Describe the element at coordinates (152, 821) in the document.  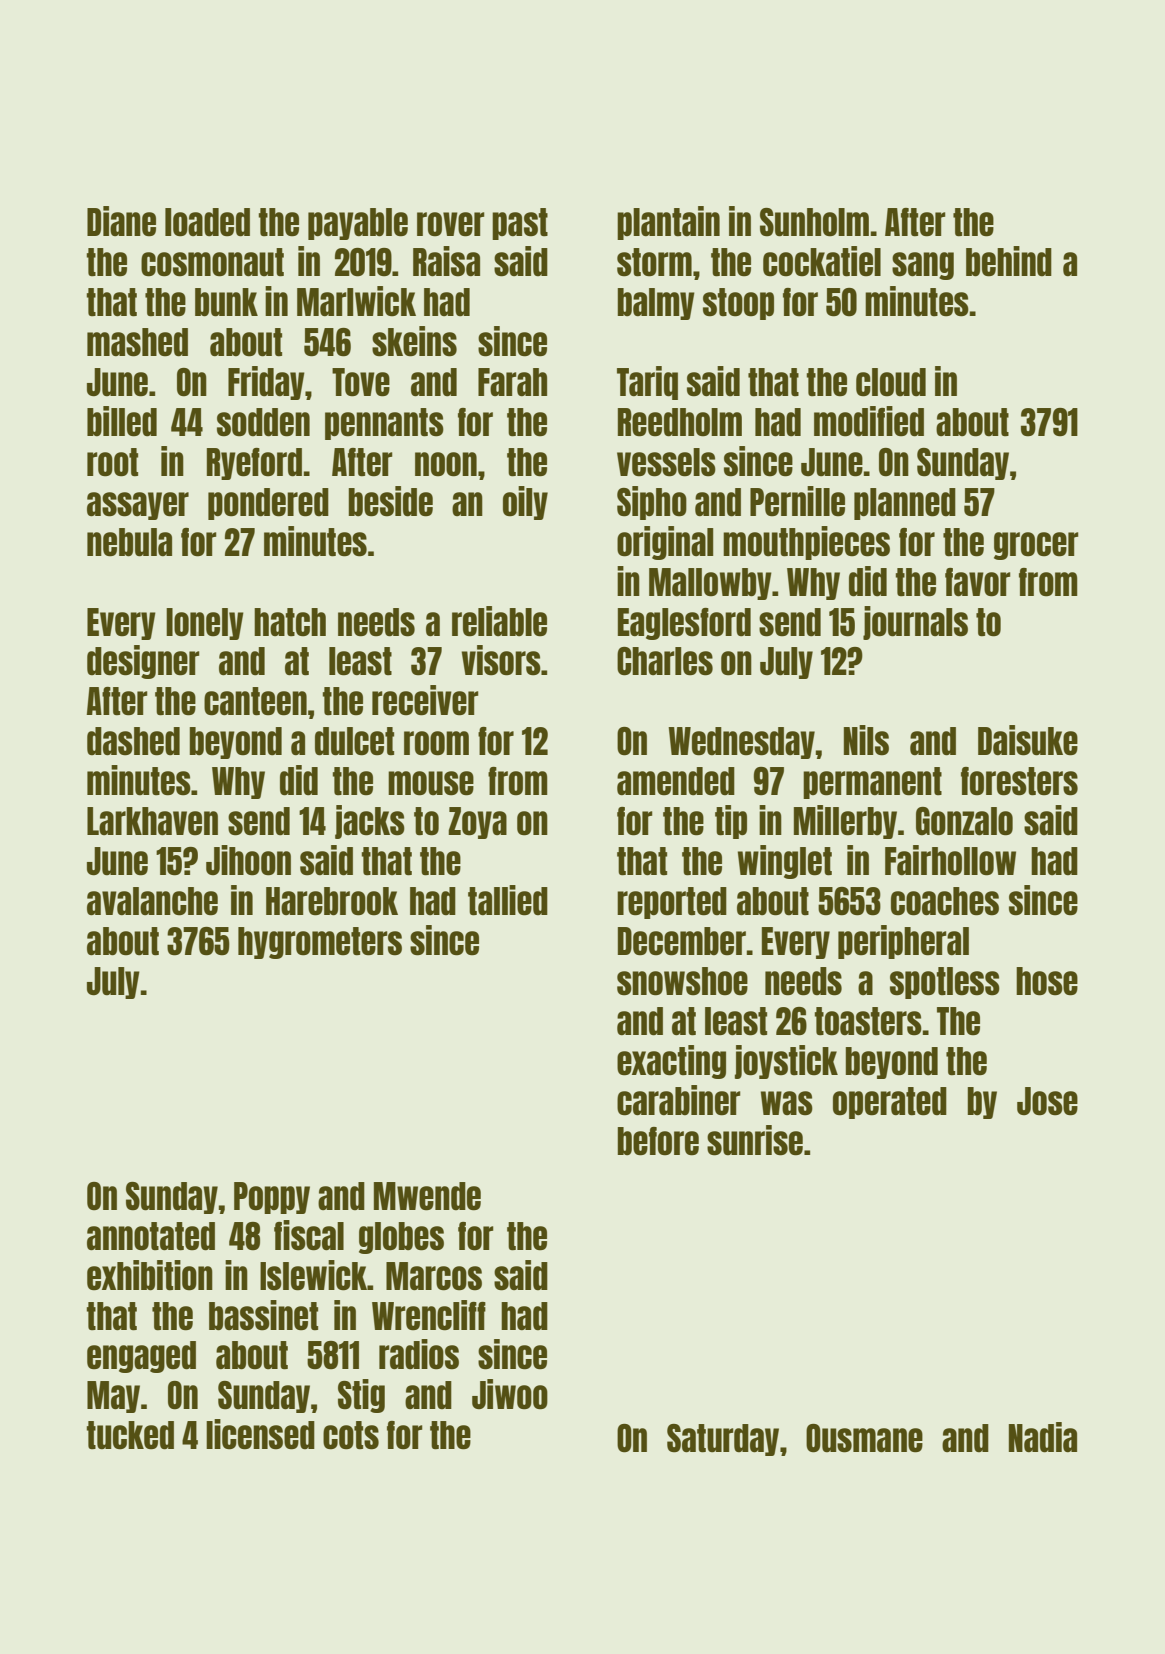
I see `Larkhaven` at that location.
